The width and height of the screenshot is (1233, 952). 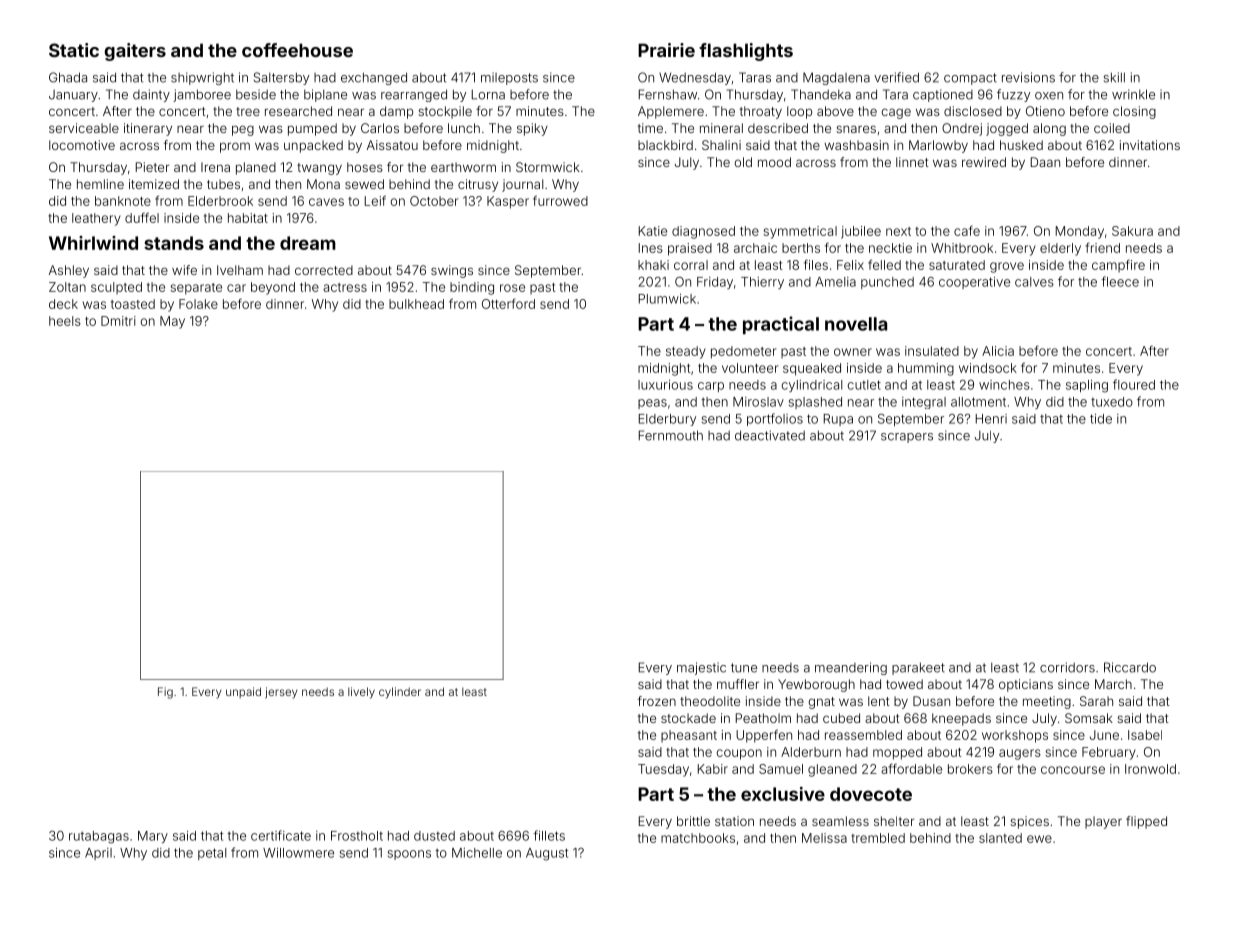 What do you see at coordinates (297, 50) in the screenshot?
I see `coffeehouse` at bounding box center [297, 50].
